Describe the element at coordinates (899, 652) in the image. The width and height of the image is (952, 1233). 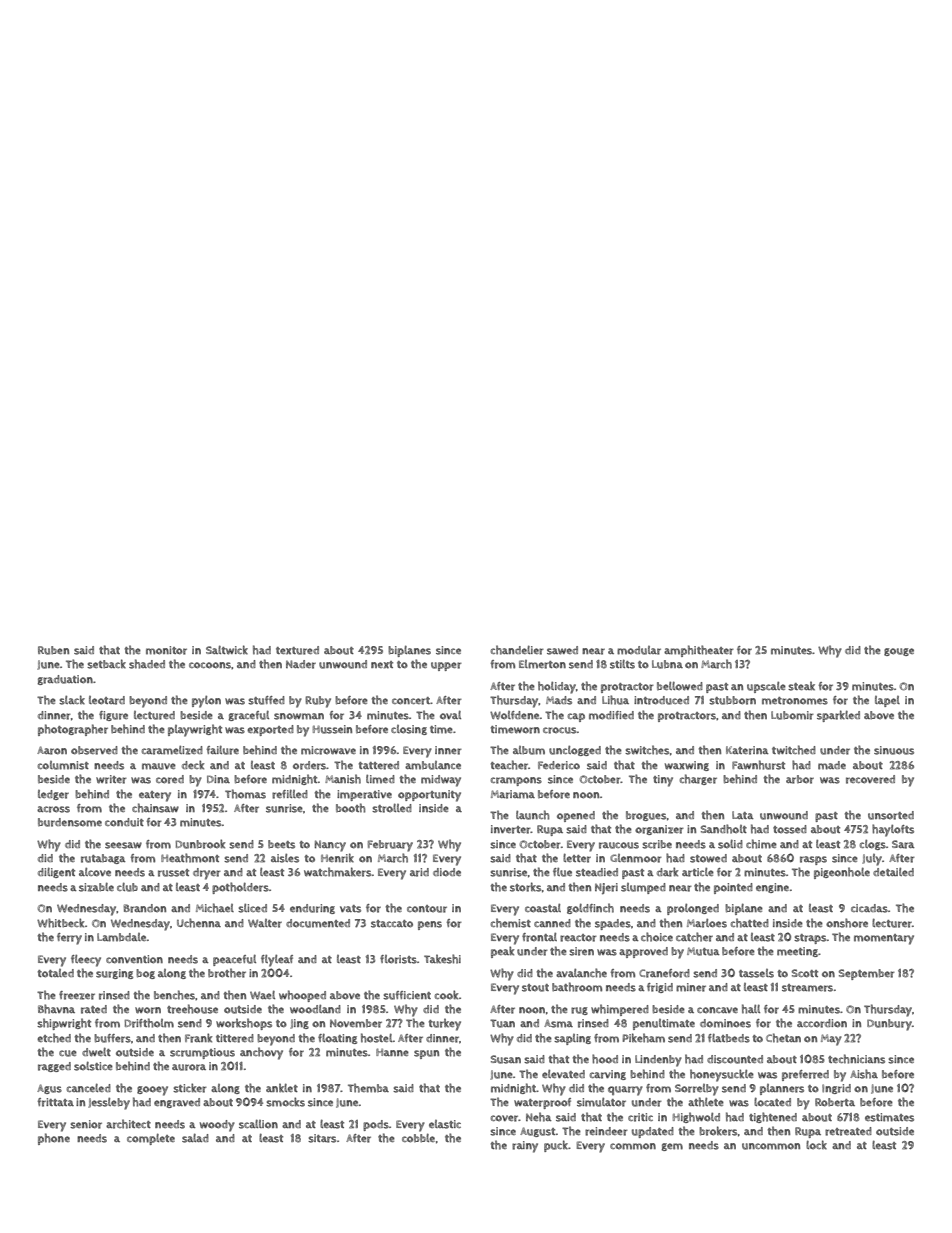
I see `gouge` at that location.
